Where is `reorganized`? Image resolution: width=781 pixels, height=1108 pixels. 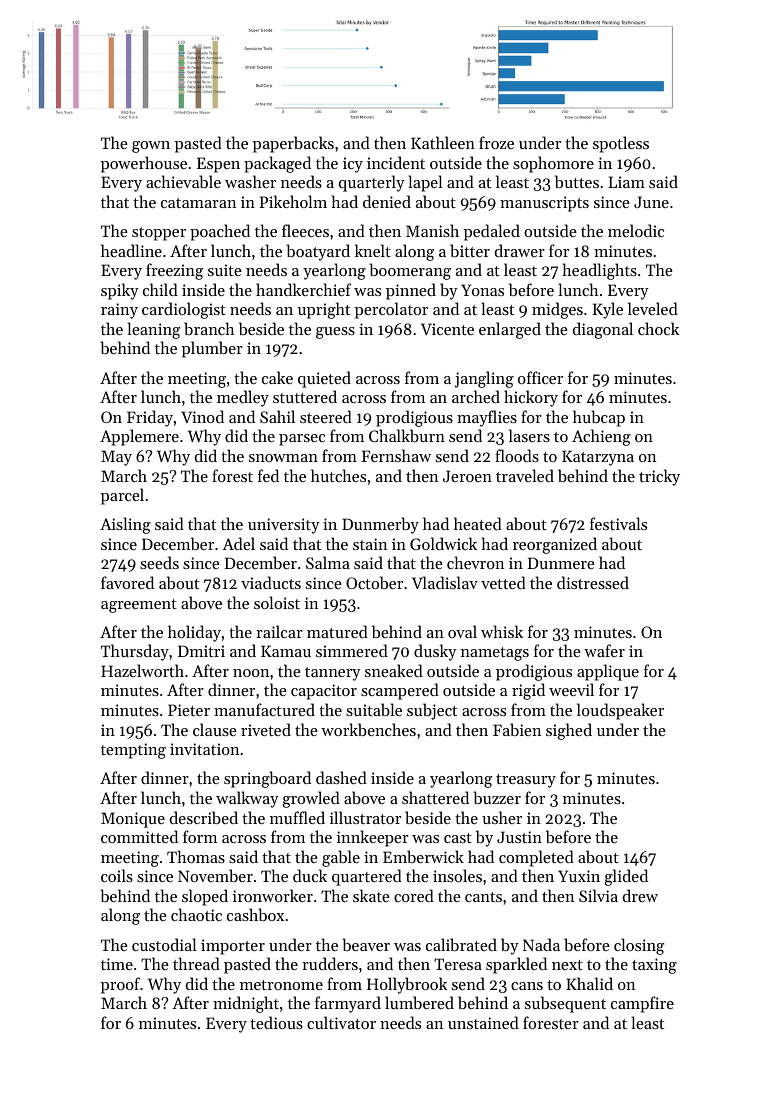
reorganized is located at coordinates (555, 545).
